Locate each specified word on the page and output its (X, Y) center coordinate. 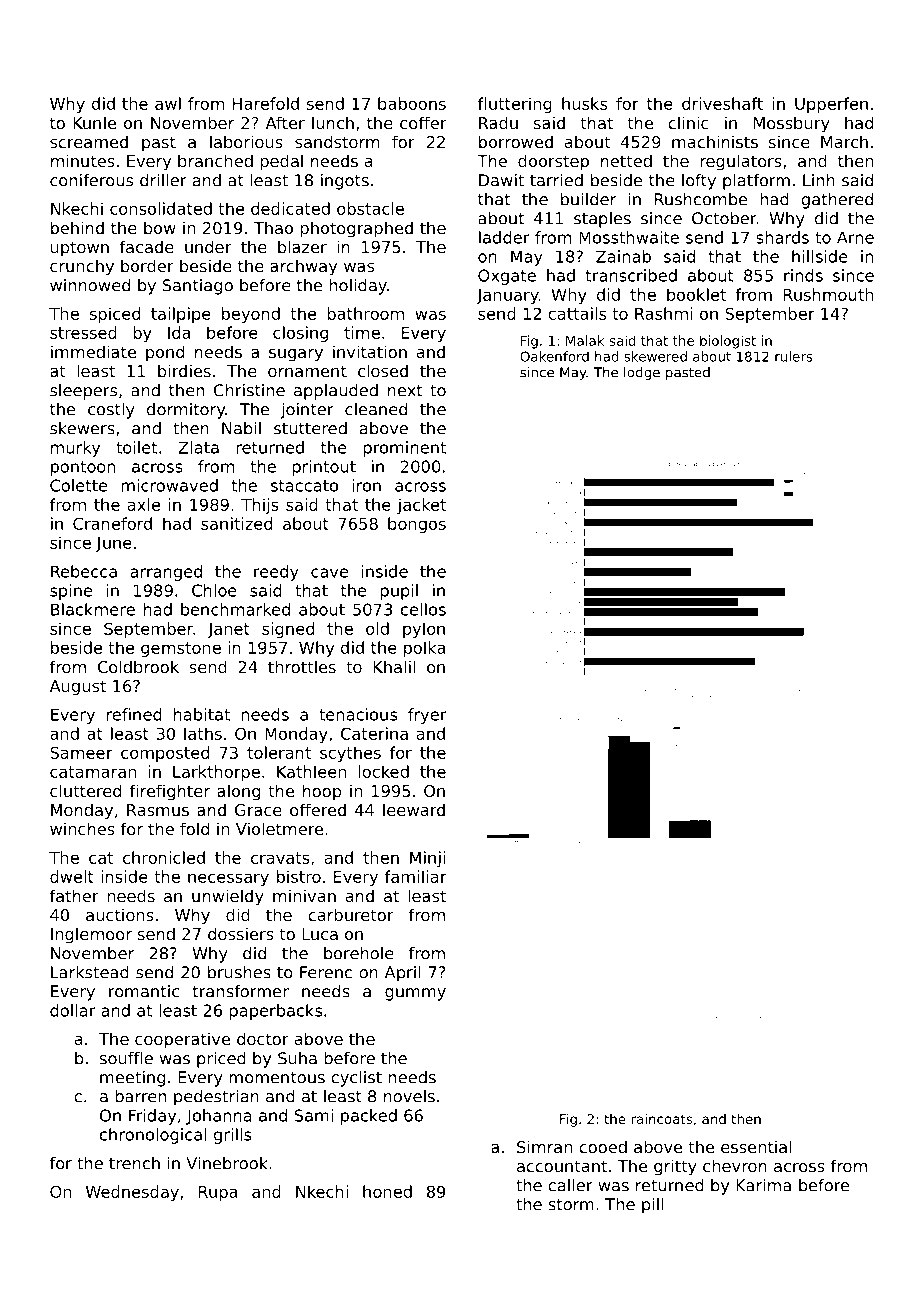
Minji (427, 859)
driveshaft (722, 103)
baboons (412, 103)
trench (134, 1163)
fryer (427, 716)
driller (163, 180)
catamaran (93, 772)
